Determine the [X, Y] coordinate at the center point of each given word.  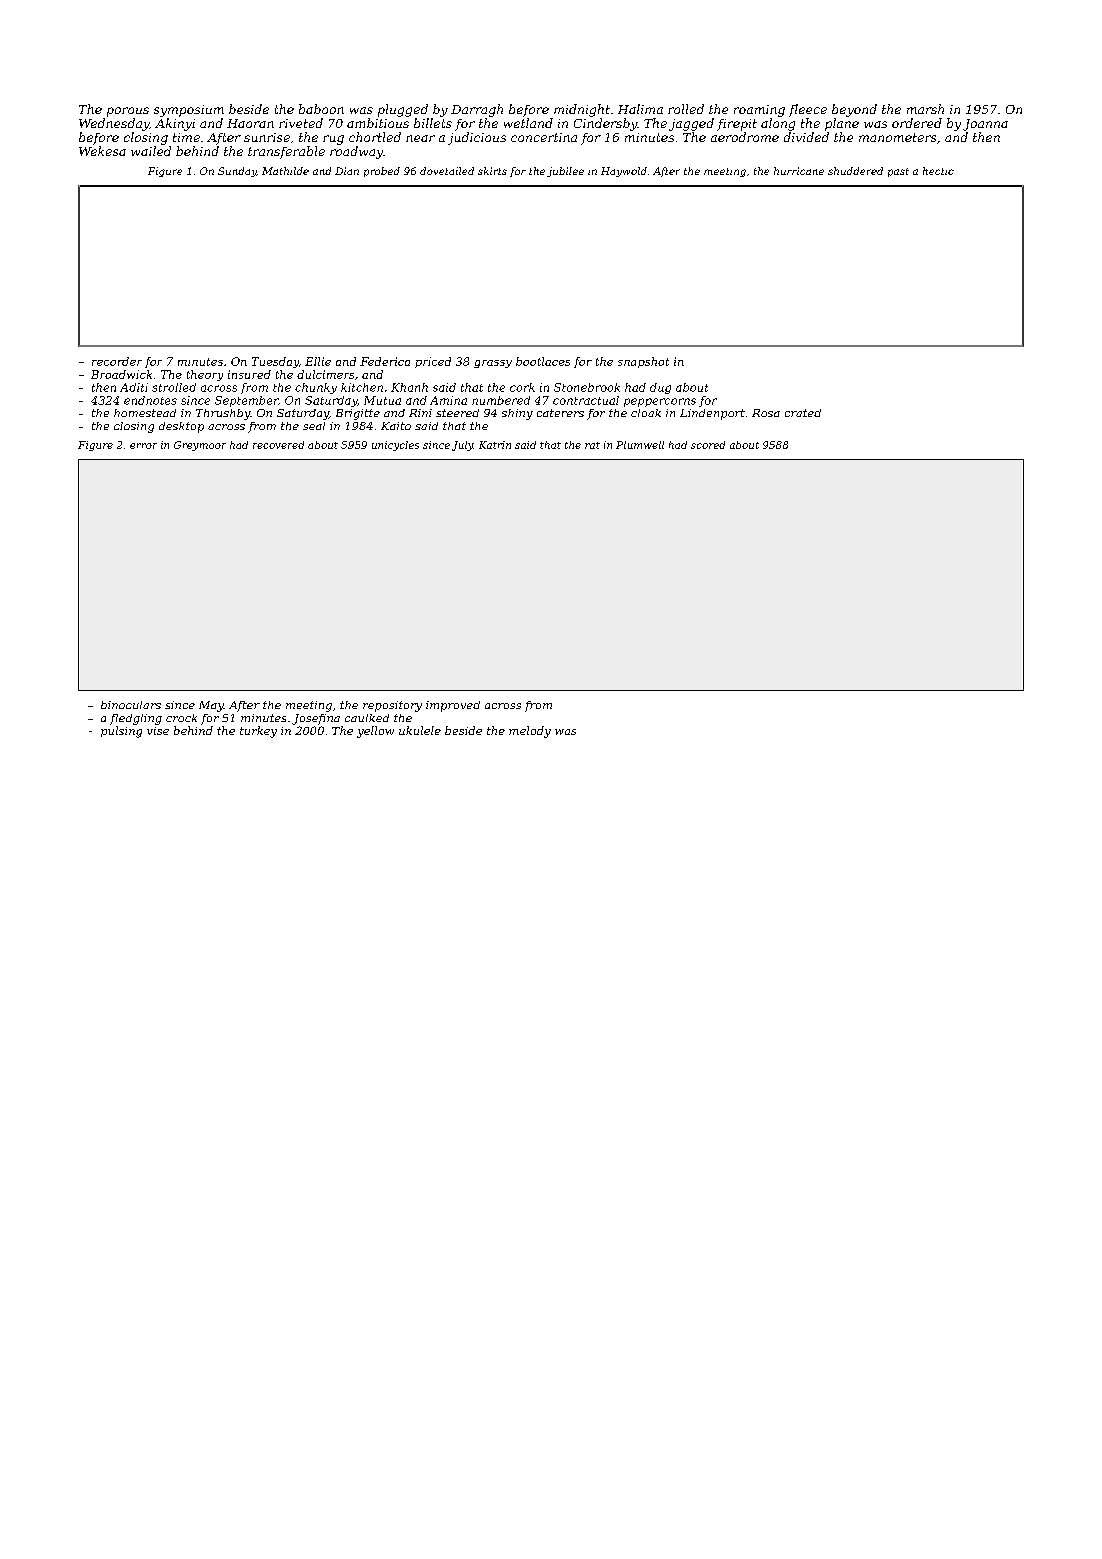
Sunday [237, 172]
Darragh [477, 110]
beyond [854, 110]
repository [392, 706]
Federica [385, 361]
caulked [367, 718]
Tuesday [275, 362]
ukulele [420, 730]
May [211, 706]
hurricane [799, 171]
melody [530, 732]
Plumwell [640, 445]
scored [708, 445]
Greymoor [200, 446]
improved [453, 706]
